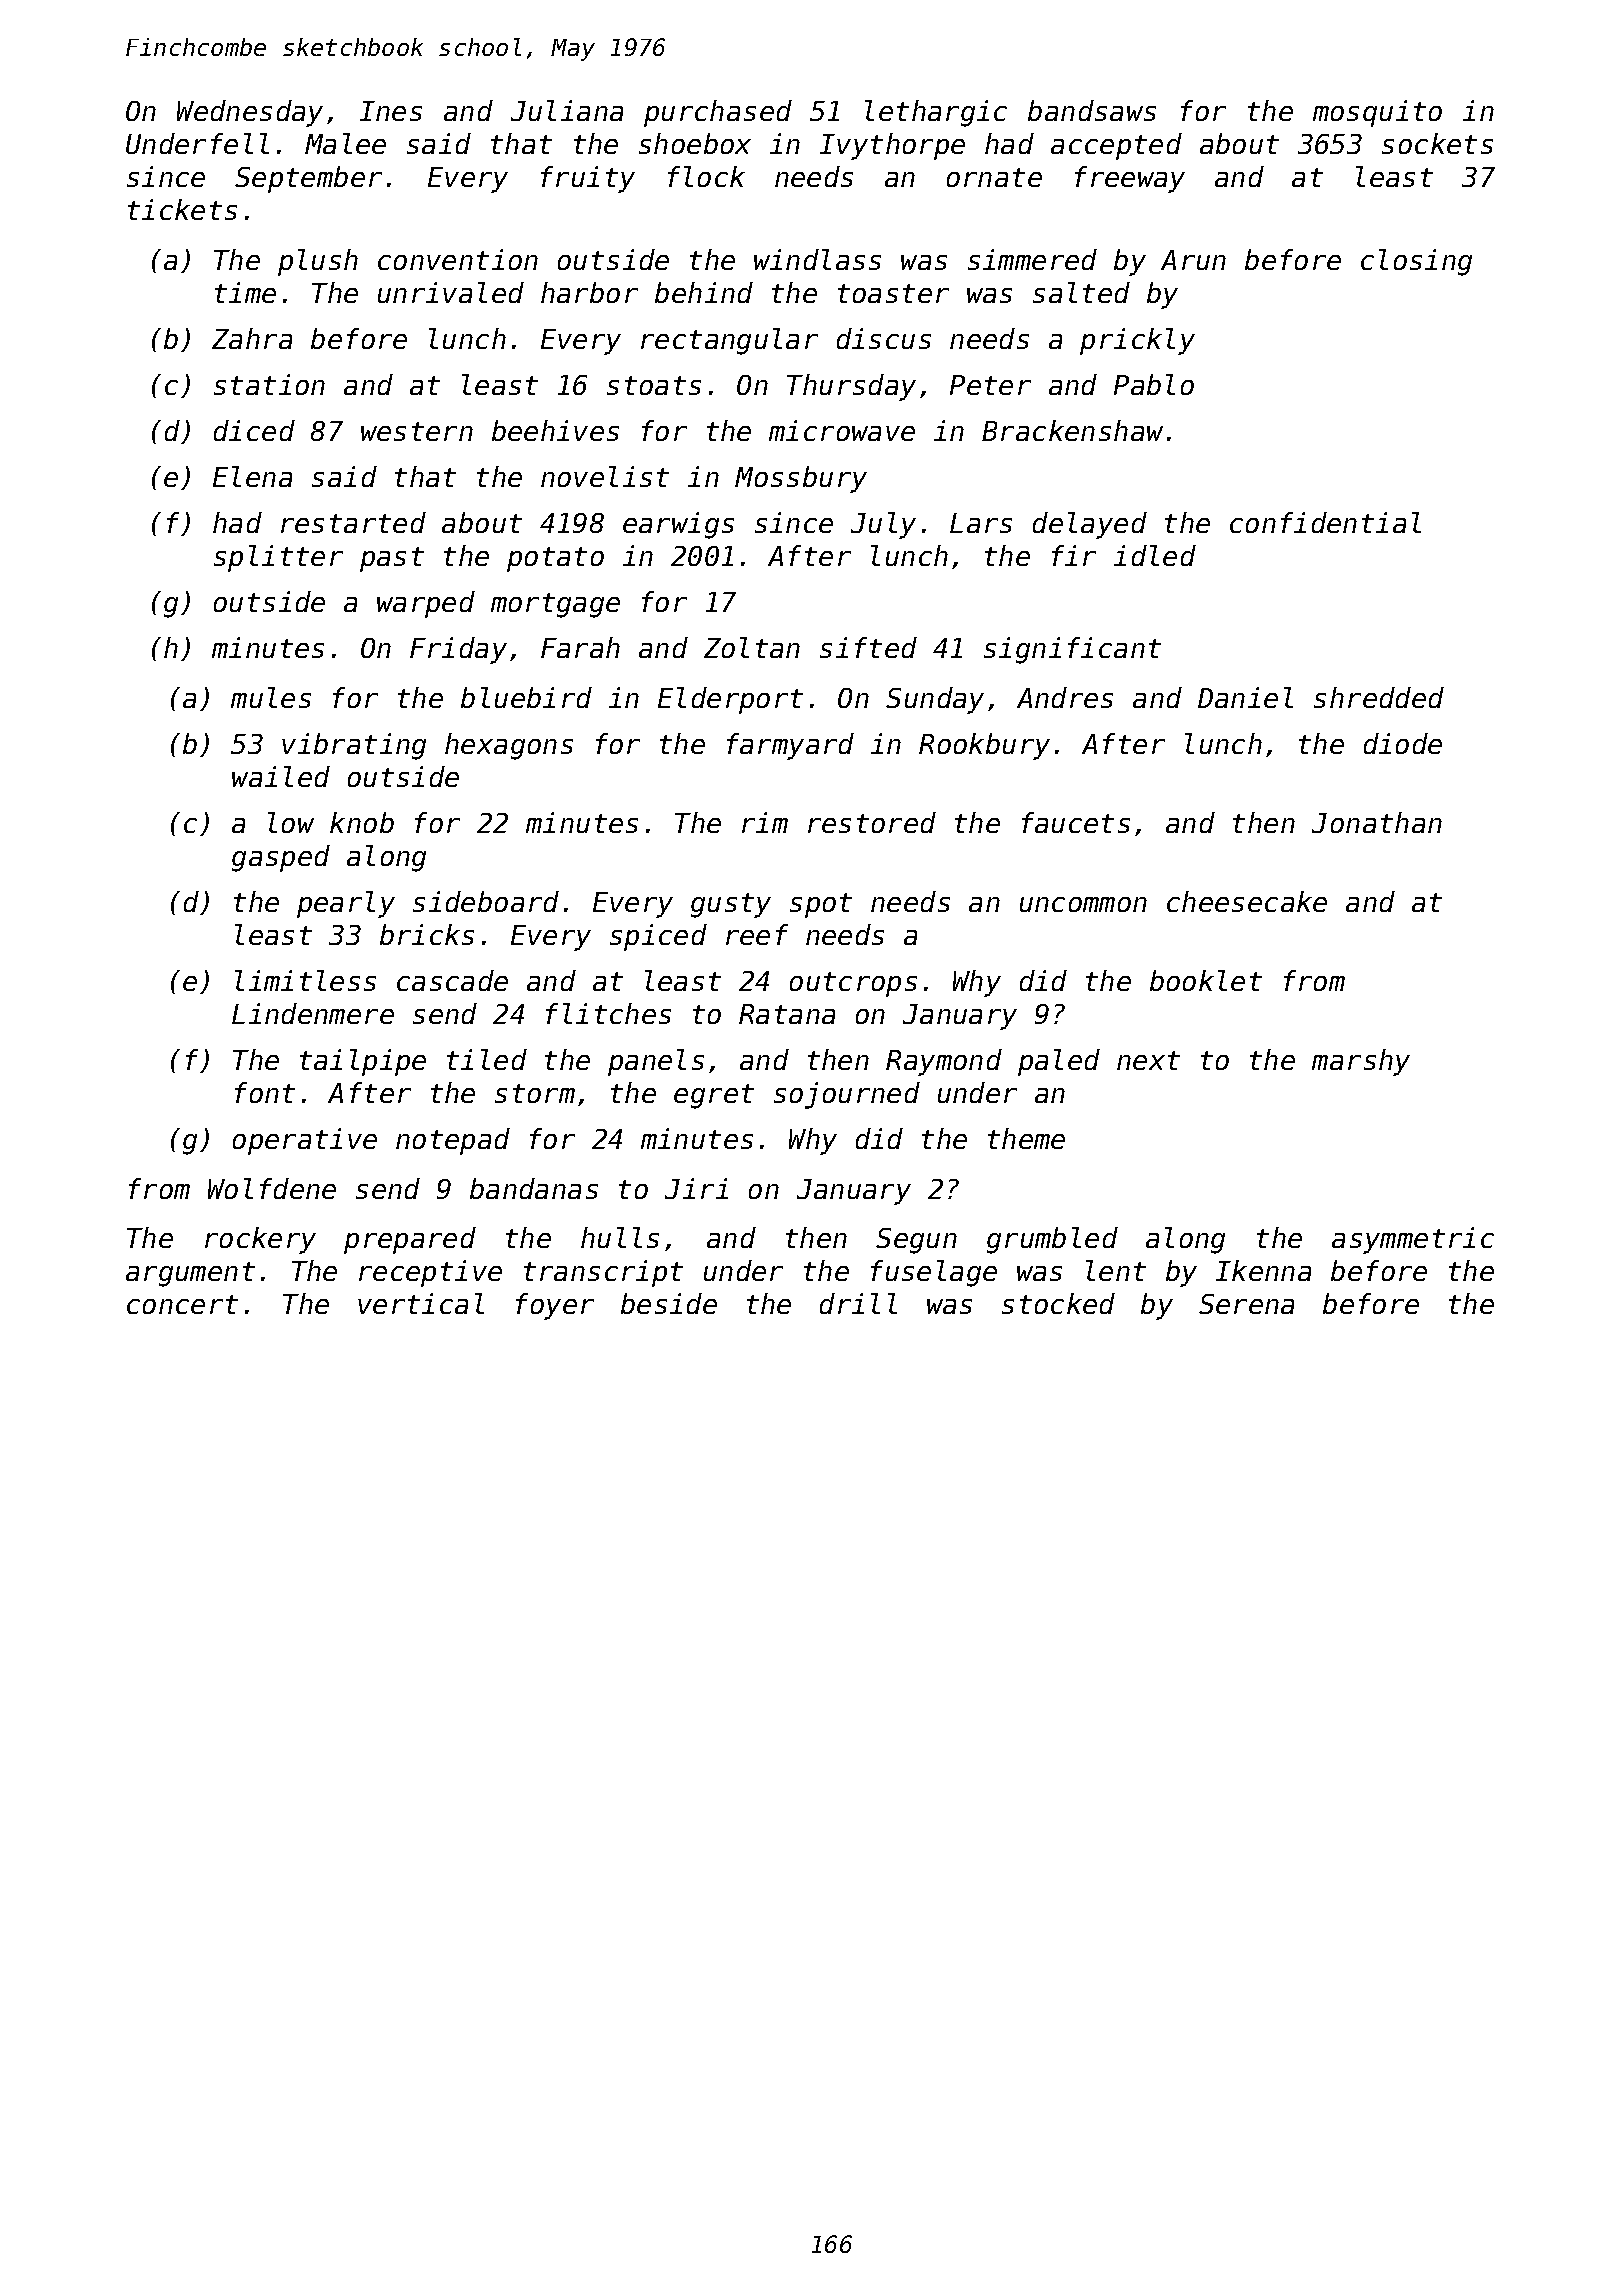 This document has width=1620, height=2292. Describe the element at coordinates (936, 113) in the document. I see `lethargic` at that location.
